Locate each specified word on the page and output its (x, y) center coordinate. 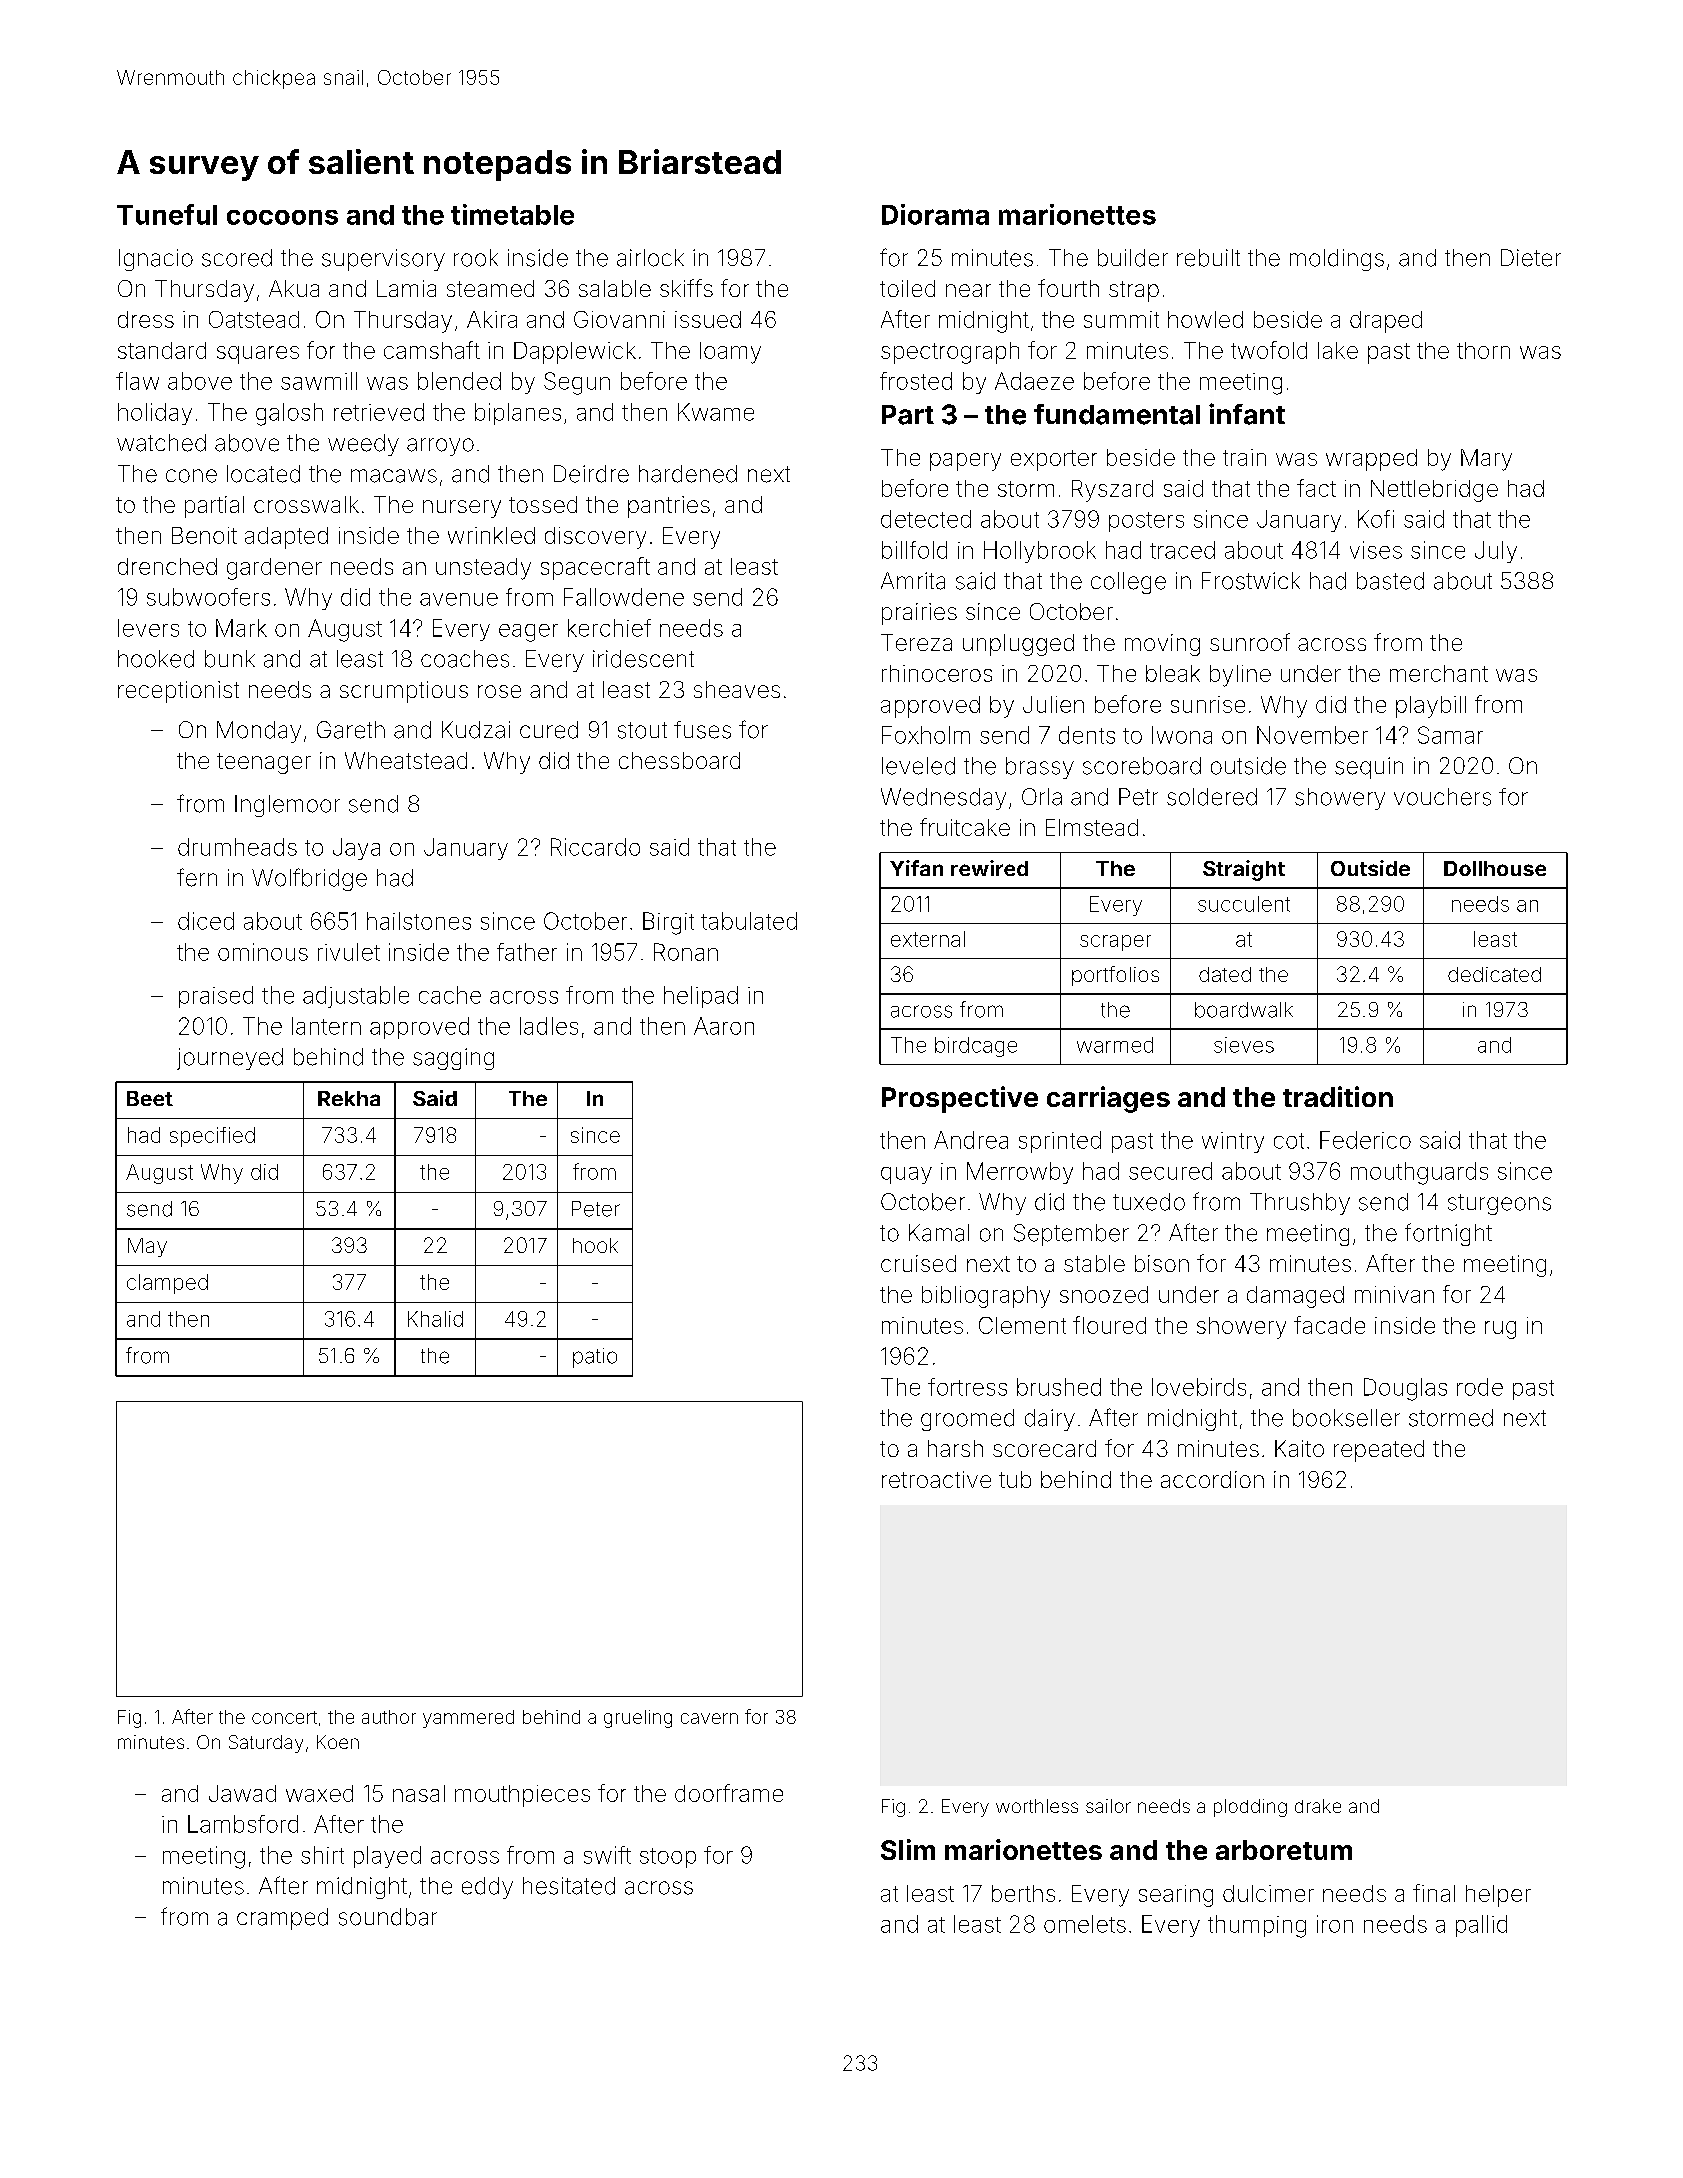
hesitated (569, 1886)
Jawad (242, 1793)
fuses (702, 730)
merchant (1439, 673)
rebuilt (1208, 258)
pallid (1481, 1926)
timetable (512, 214)
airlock (650, 258)
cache (450, 995)
